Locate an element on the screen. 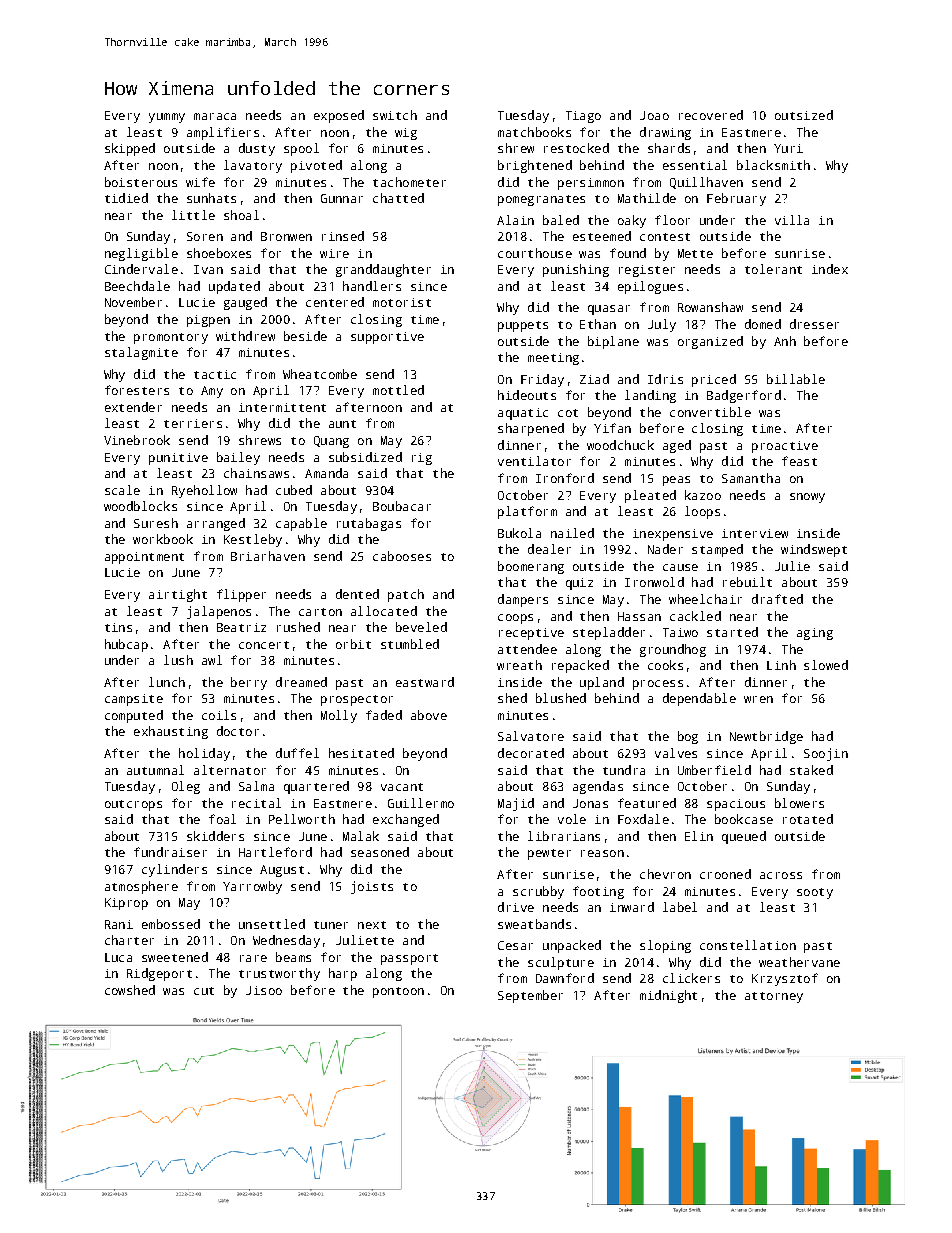  Bukola is located at coordinates (519, 533).
